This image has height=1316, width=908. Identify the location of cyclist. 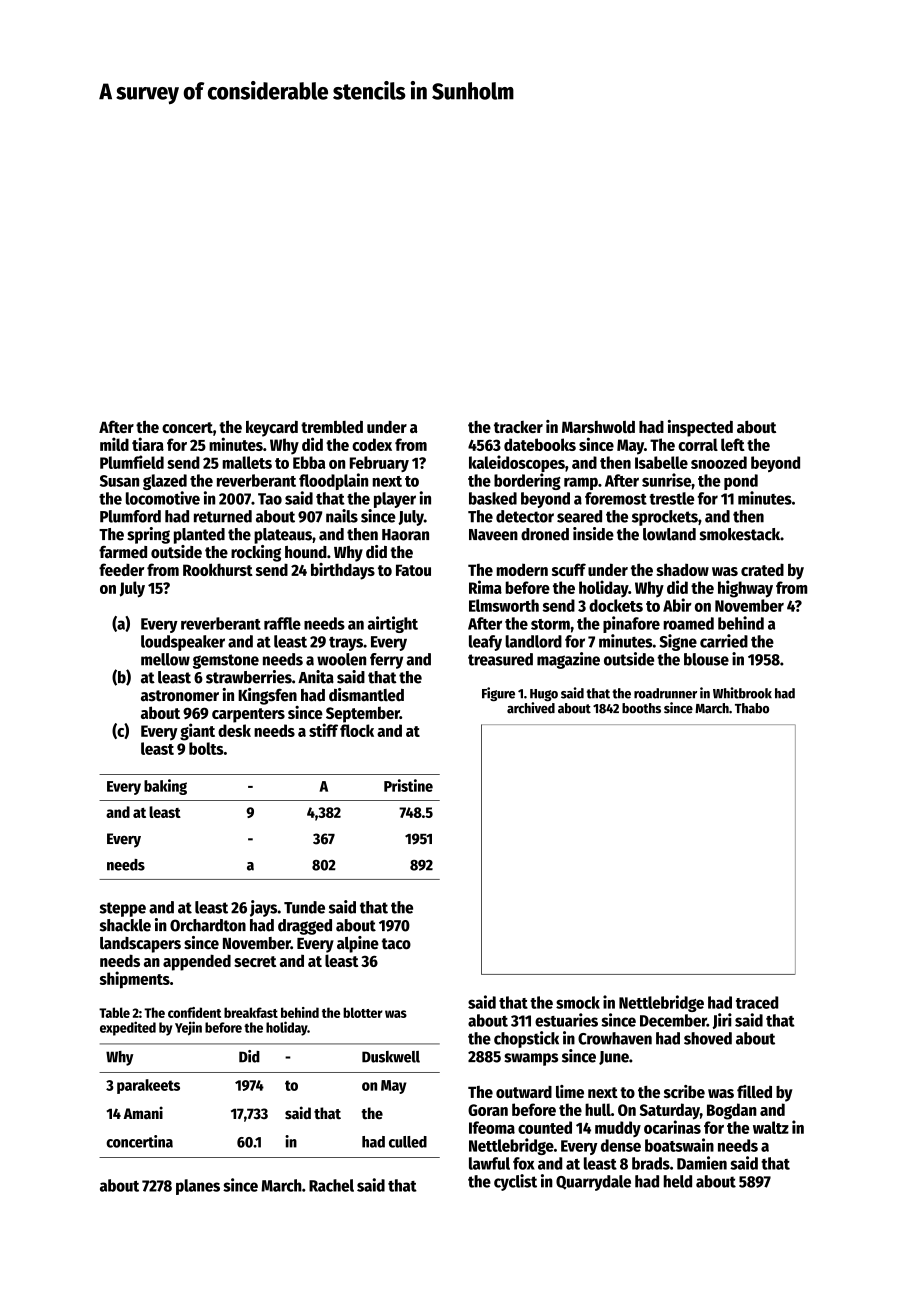
(515, 1182).
